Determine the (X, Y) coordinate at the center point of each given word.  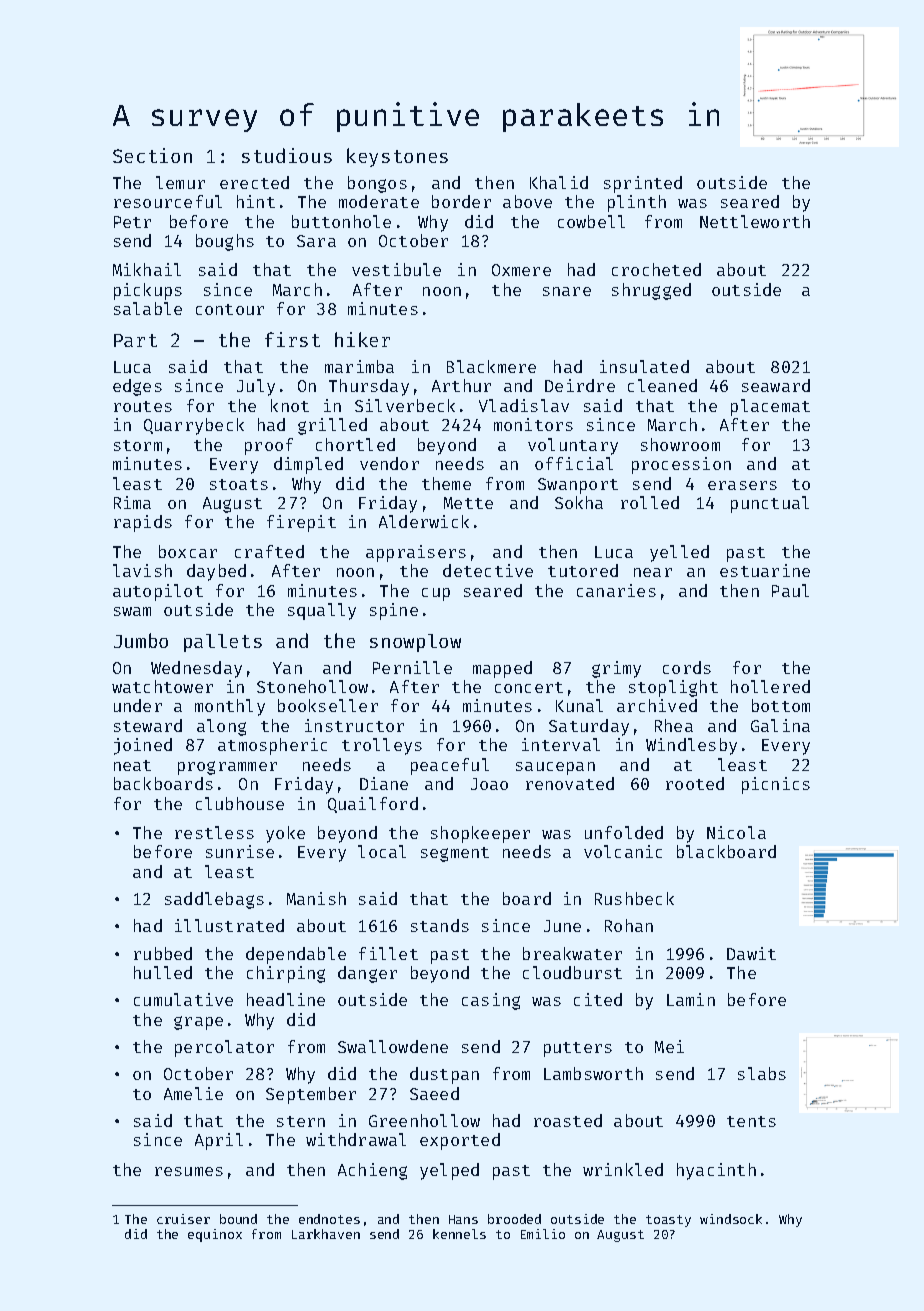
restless (214, 832)
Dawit (751, 953)
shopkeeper (480, 834)
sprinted (643, 184)
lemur (180, 182)
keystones (397, 157)
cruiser (183, 1219)
